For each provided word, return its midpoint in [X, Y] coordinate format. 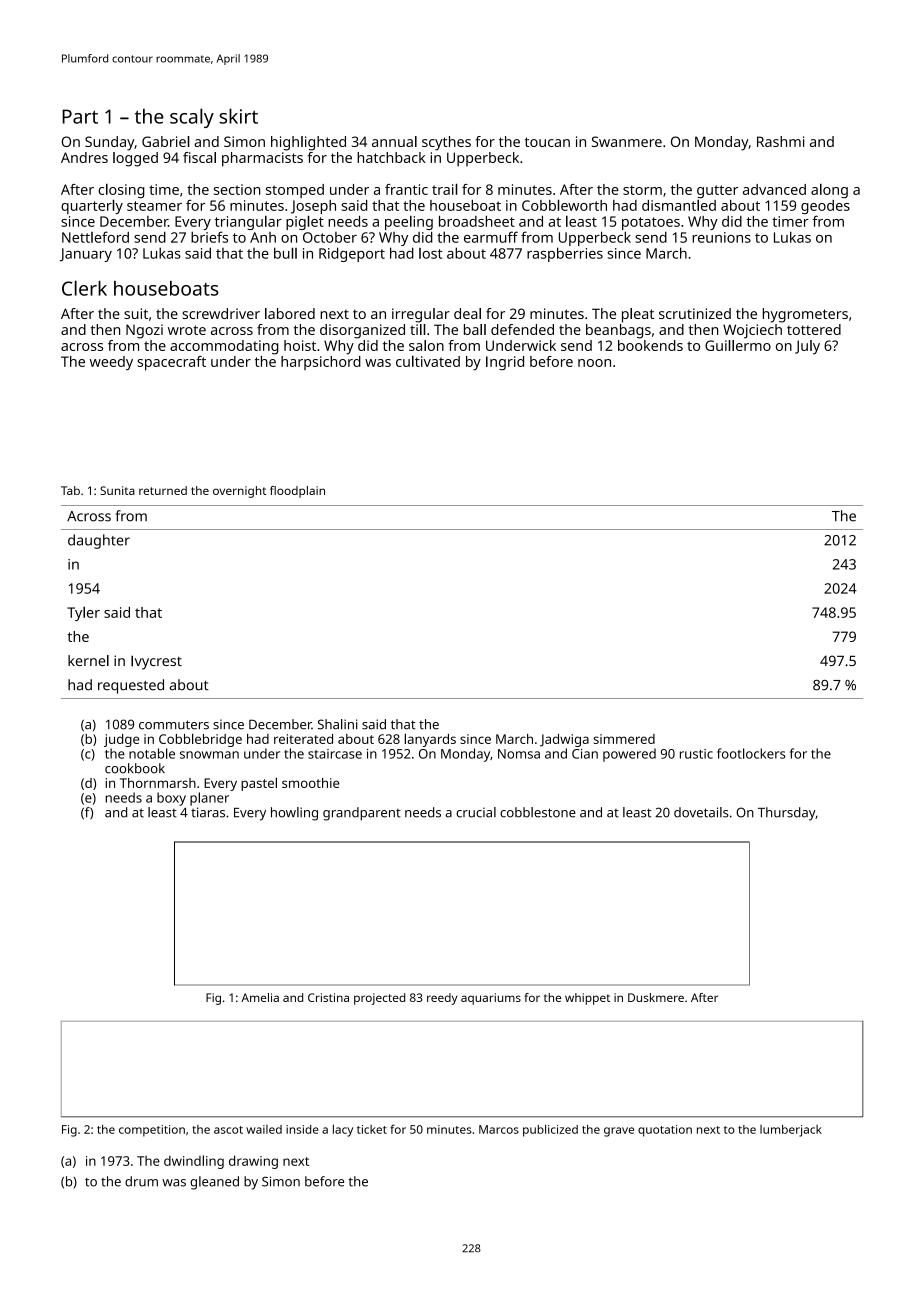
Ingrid [505, 363]
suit [136, 313]
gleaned [214, 1183]
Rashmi [780, 141]
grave [619, 1132]
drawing [253, 1162]
